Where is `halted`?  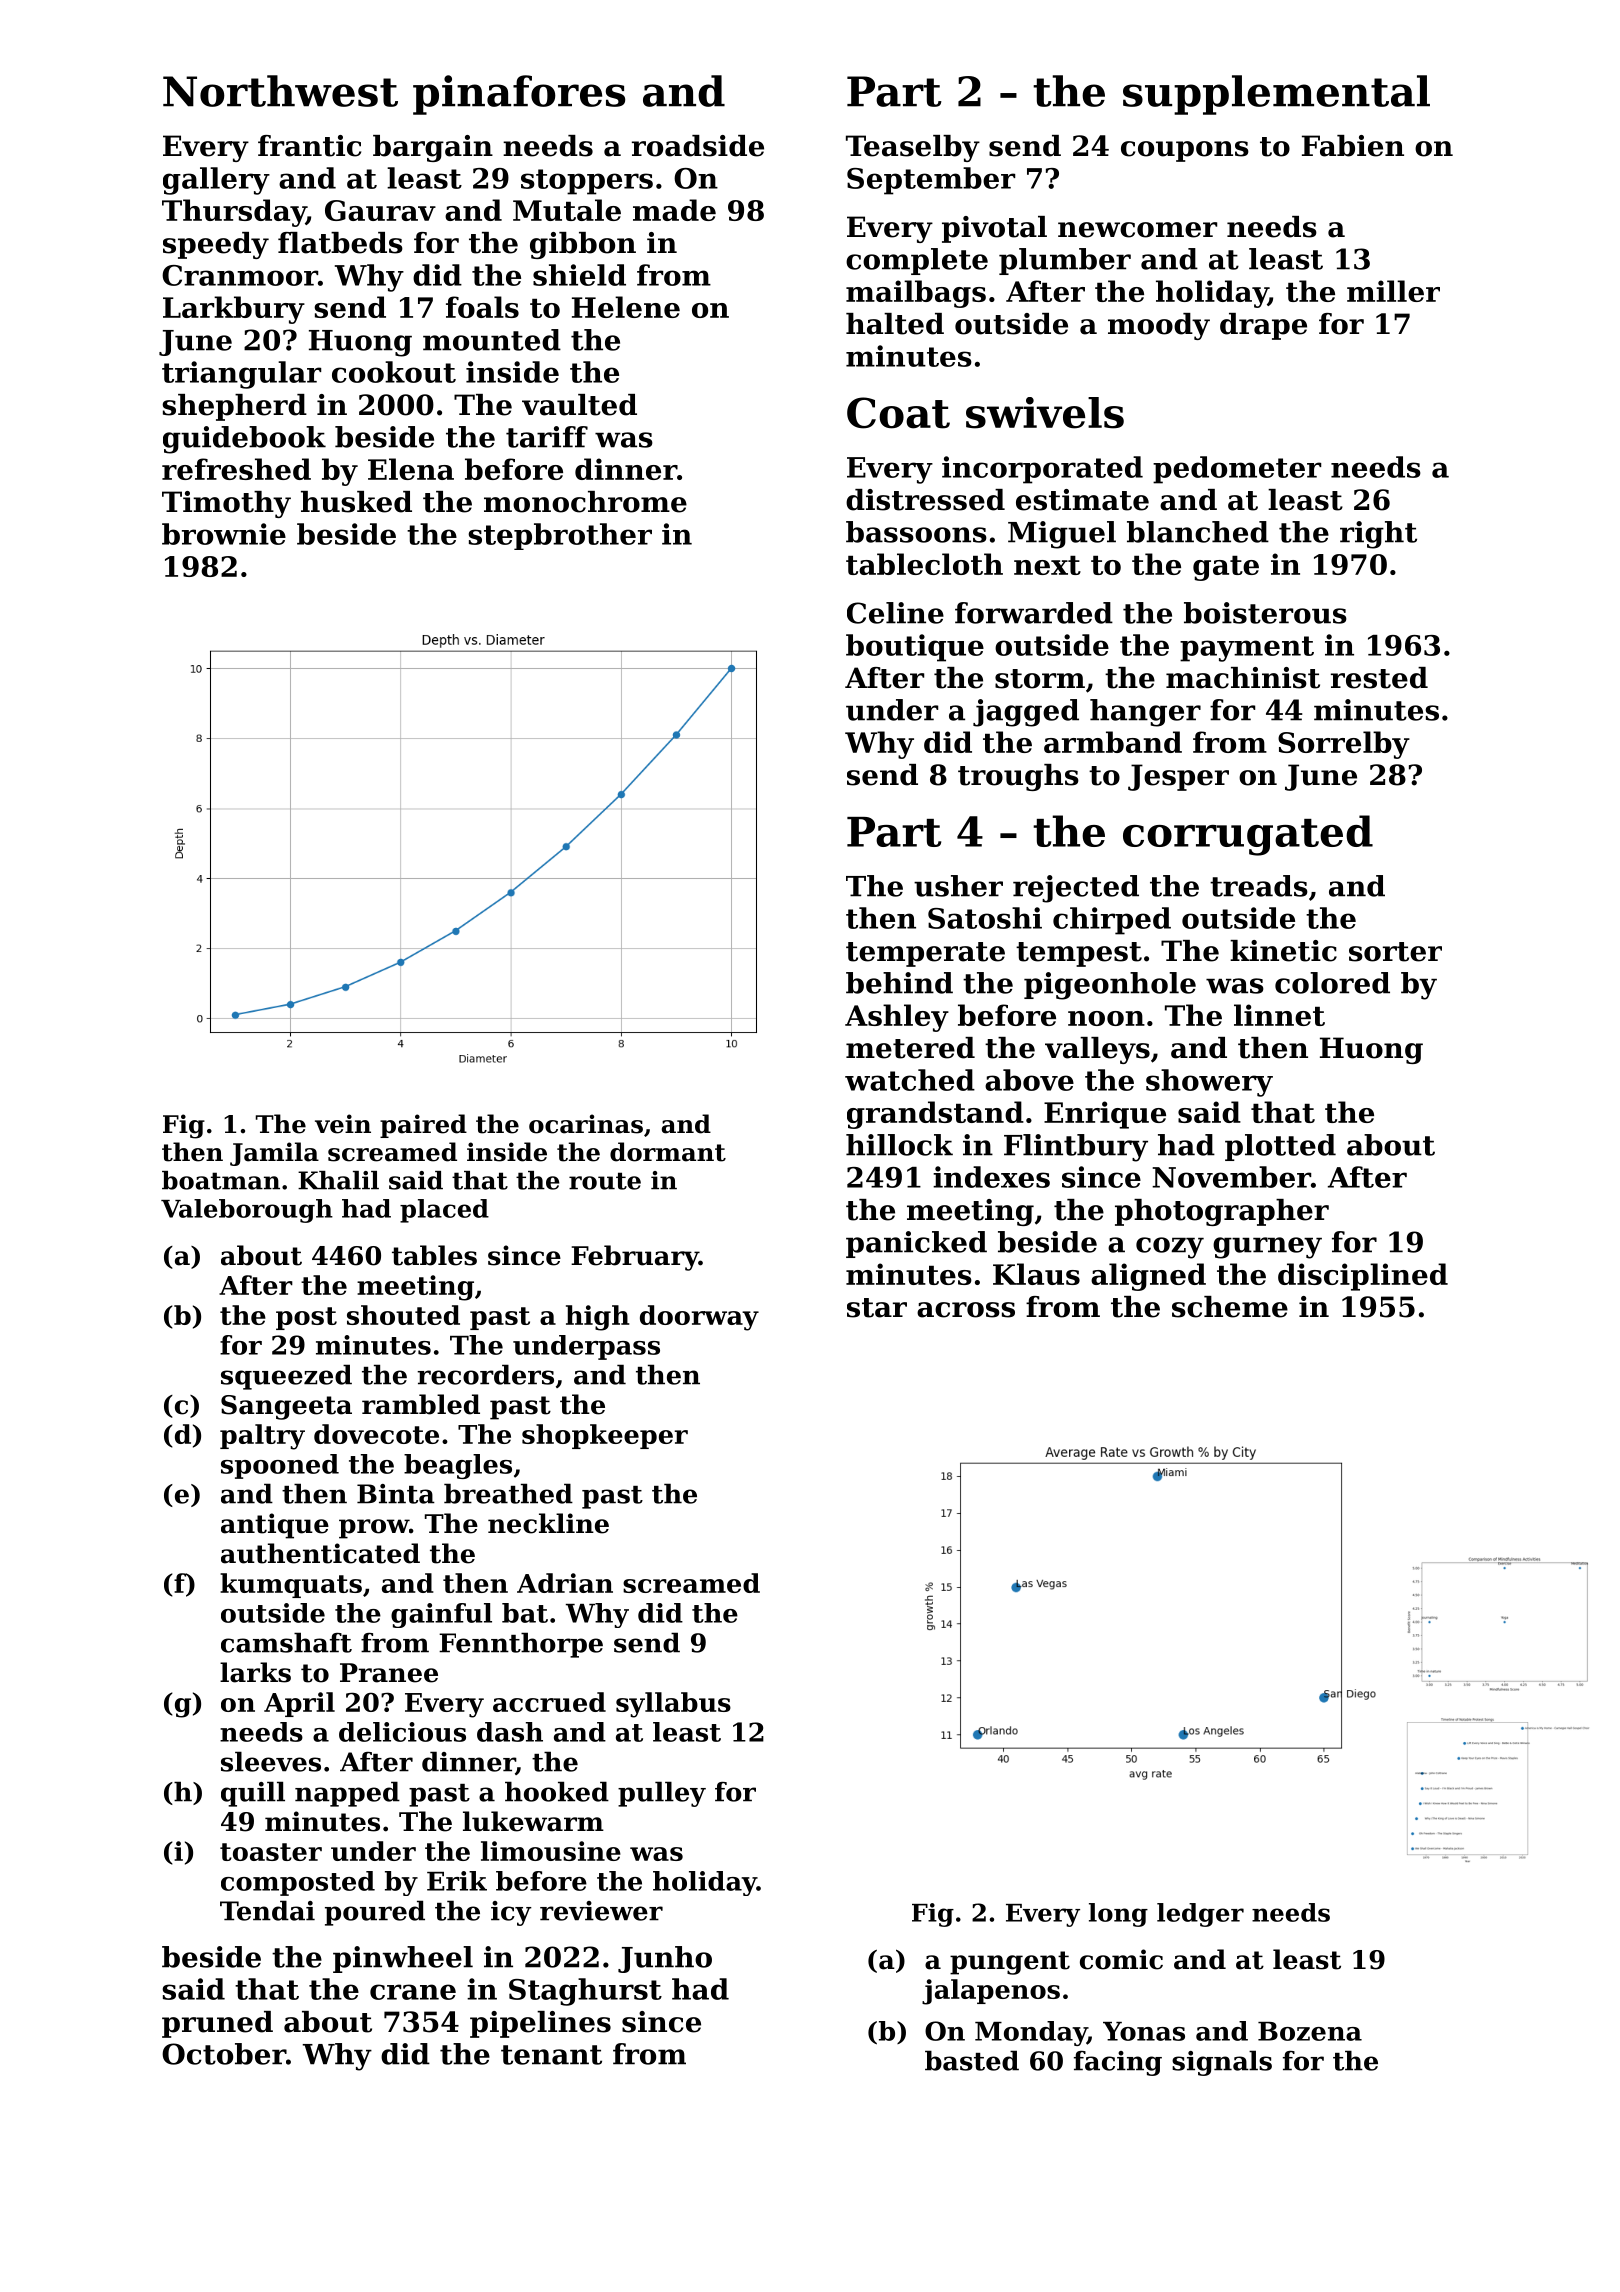
halted is located at coordinates (895, 324).
